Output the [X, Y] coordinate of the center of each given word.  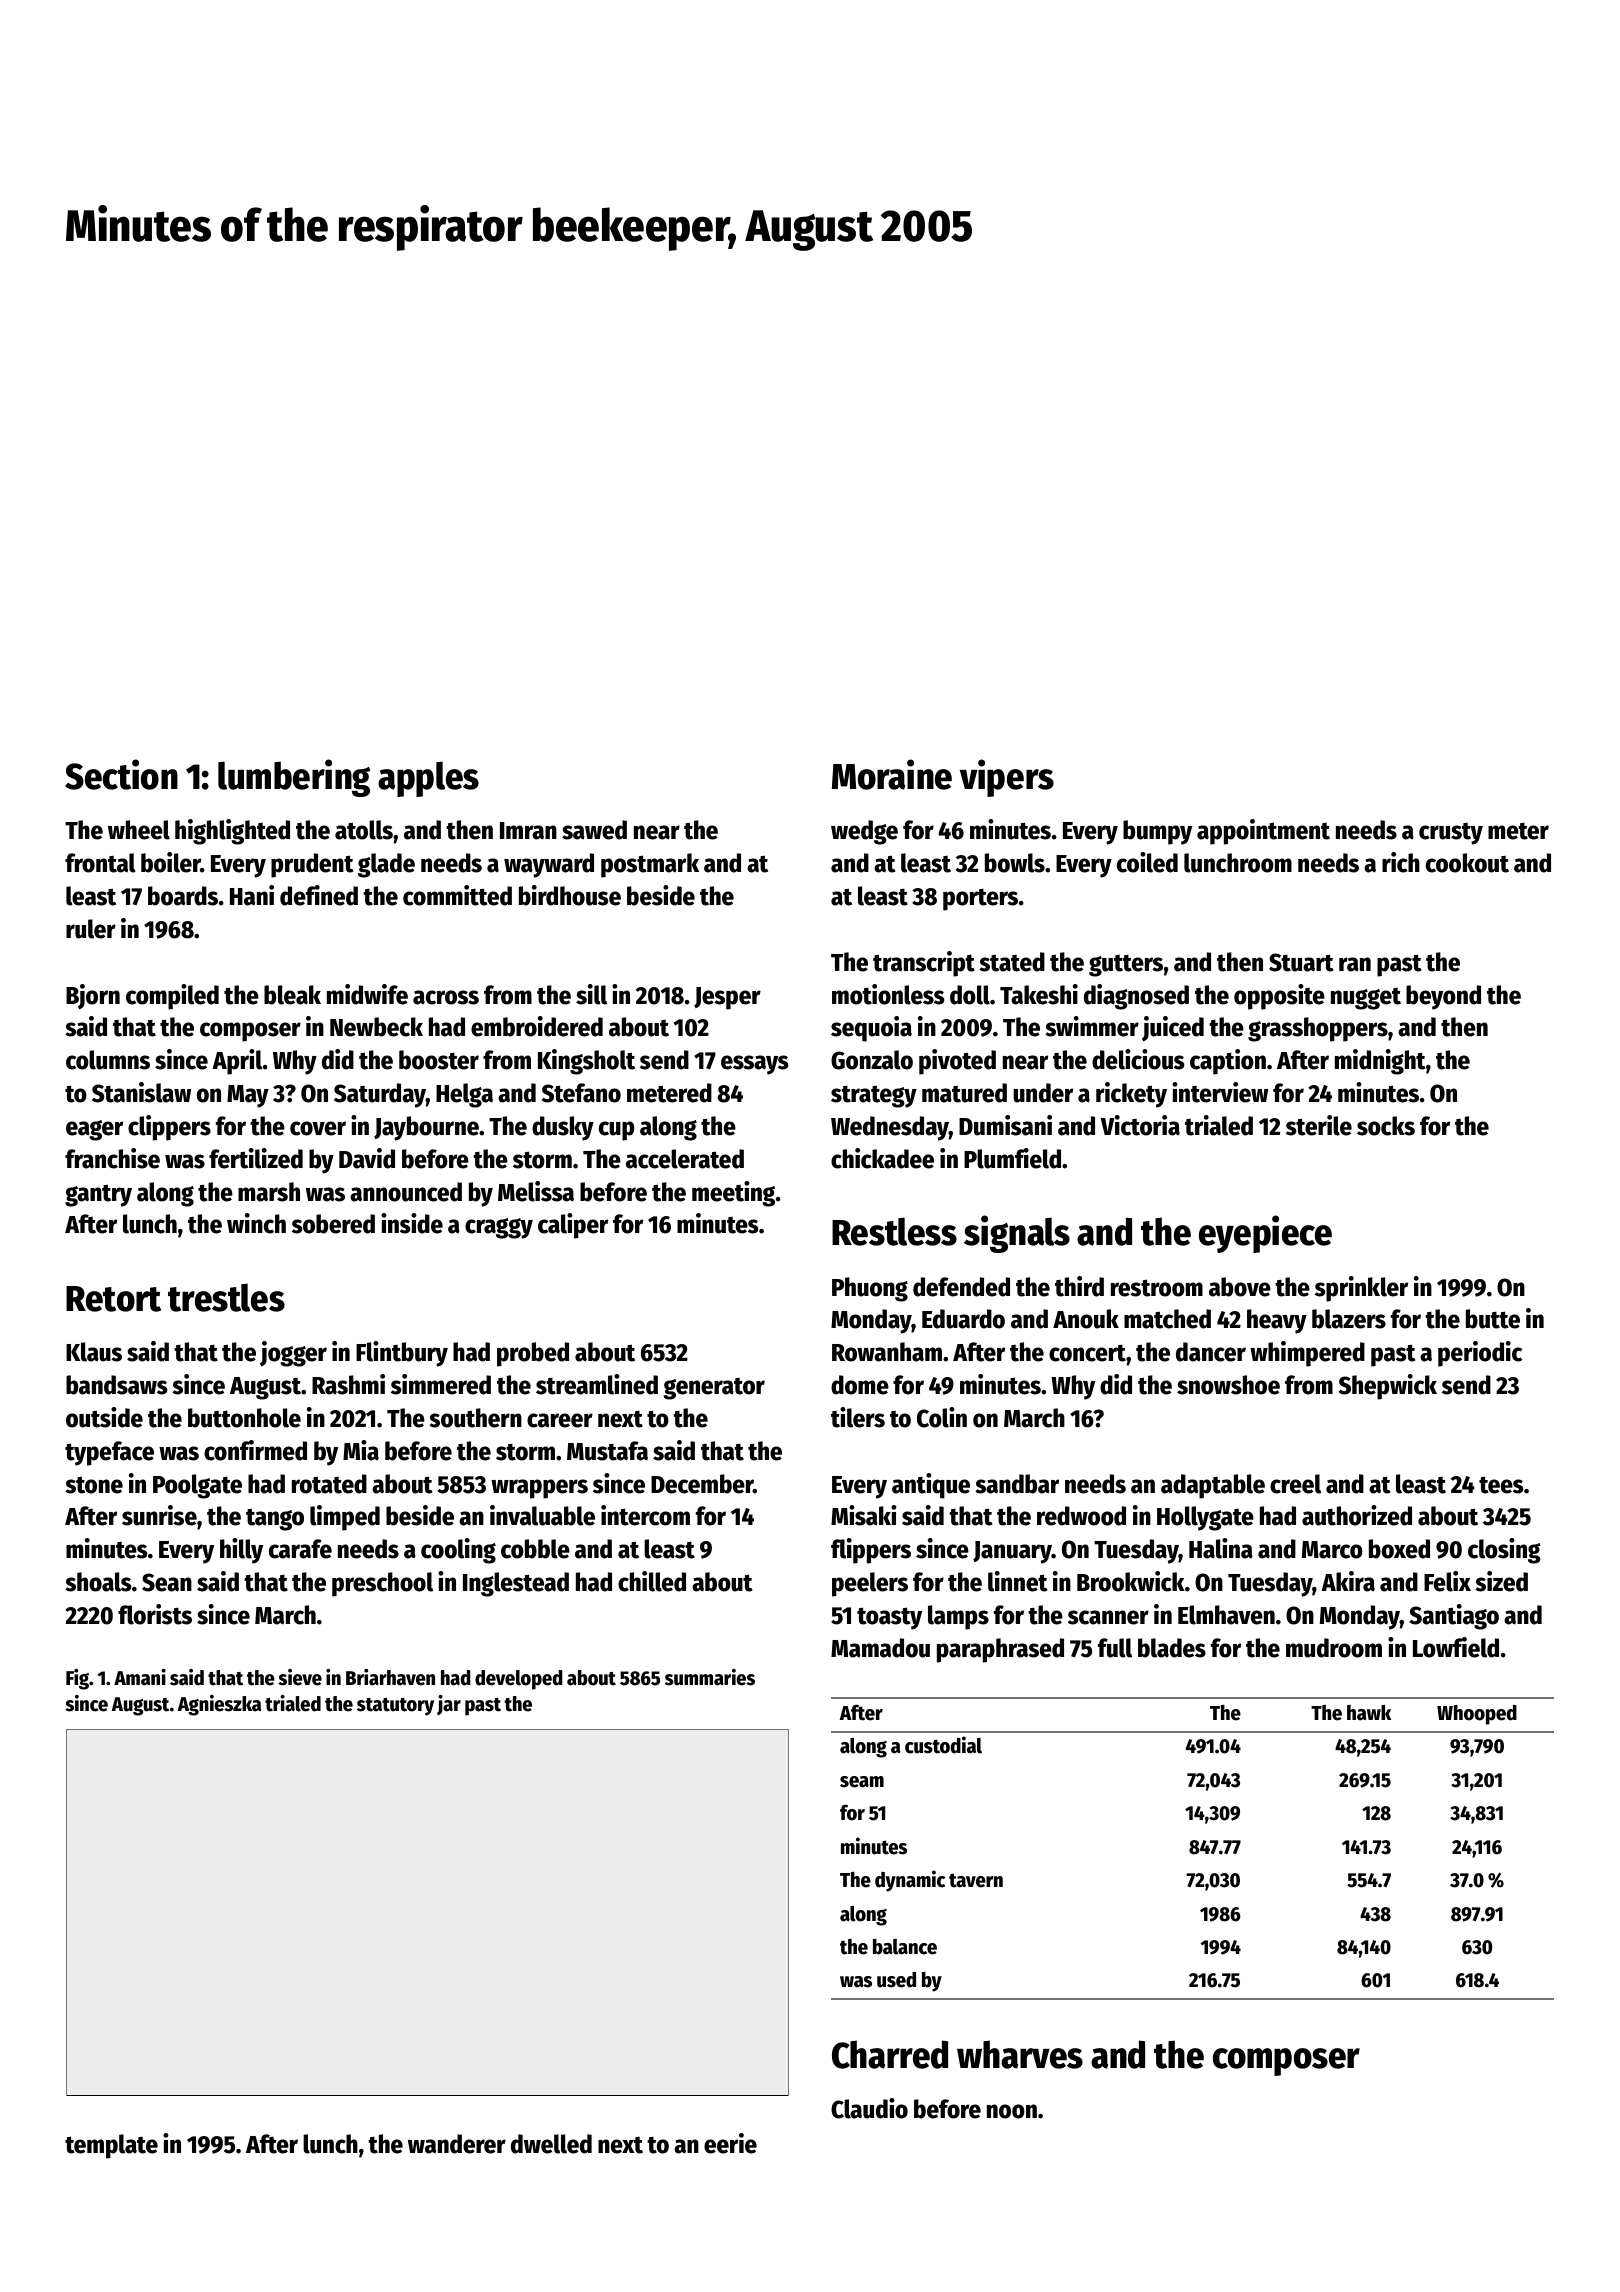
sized [1501, 1581]
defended [961, 1287]
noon [1012, 2111]
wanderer [457, 2144]
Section [121, 774]
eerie [730, 2143]
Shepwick [1388, 1387]
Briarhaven [390, 1677]
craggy [499, 1228]
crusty [1451, 834]
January [1012, 1552]
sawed [594, 830]
